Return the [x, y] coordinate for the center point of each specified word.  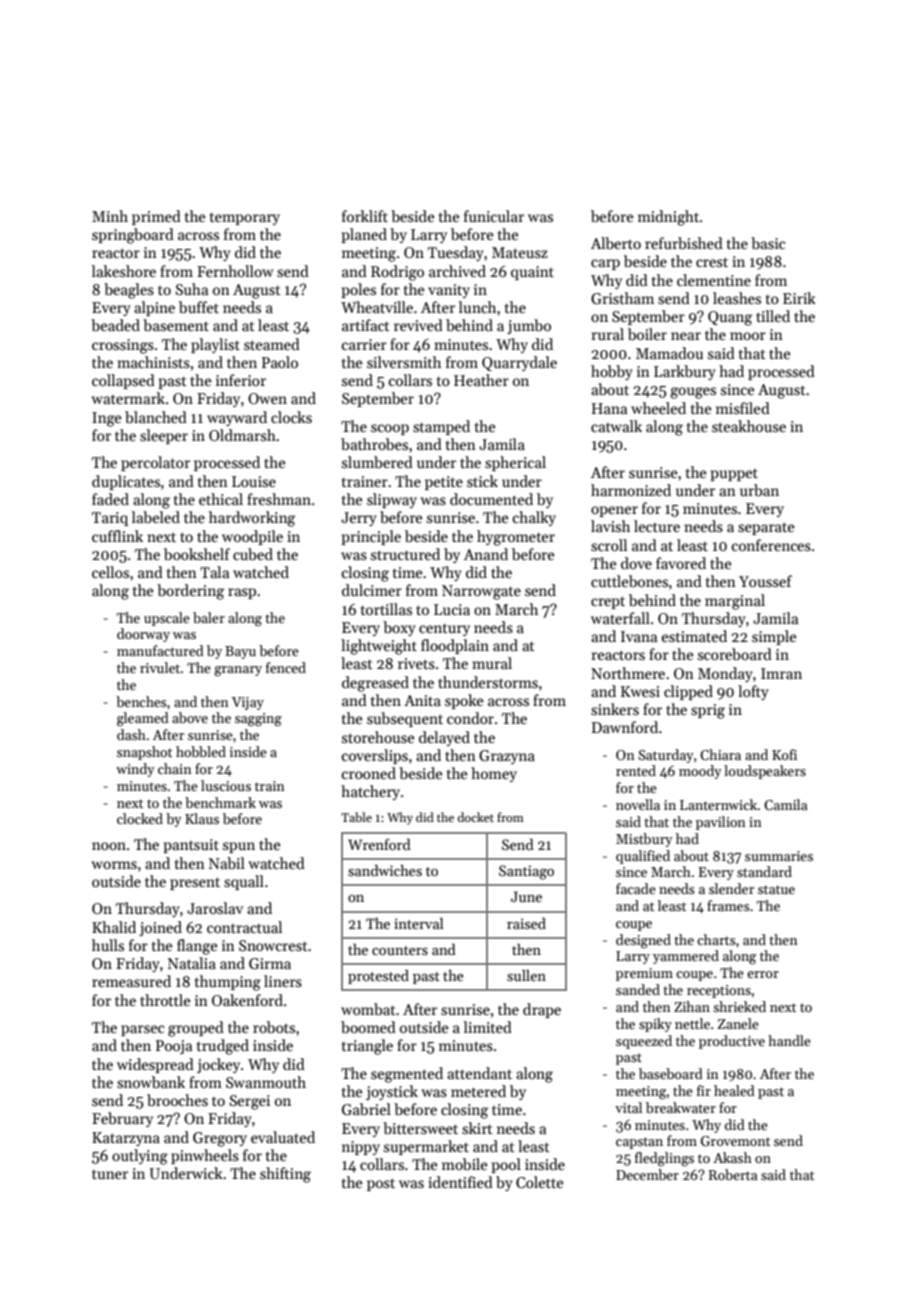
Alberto [616, 243]
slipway [392, 500]
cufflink [117, 536]
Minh [110, 216]
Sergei [250, 1102]
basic [768, 243]
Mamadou [669, 353]
